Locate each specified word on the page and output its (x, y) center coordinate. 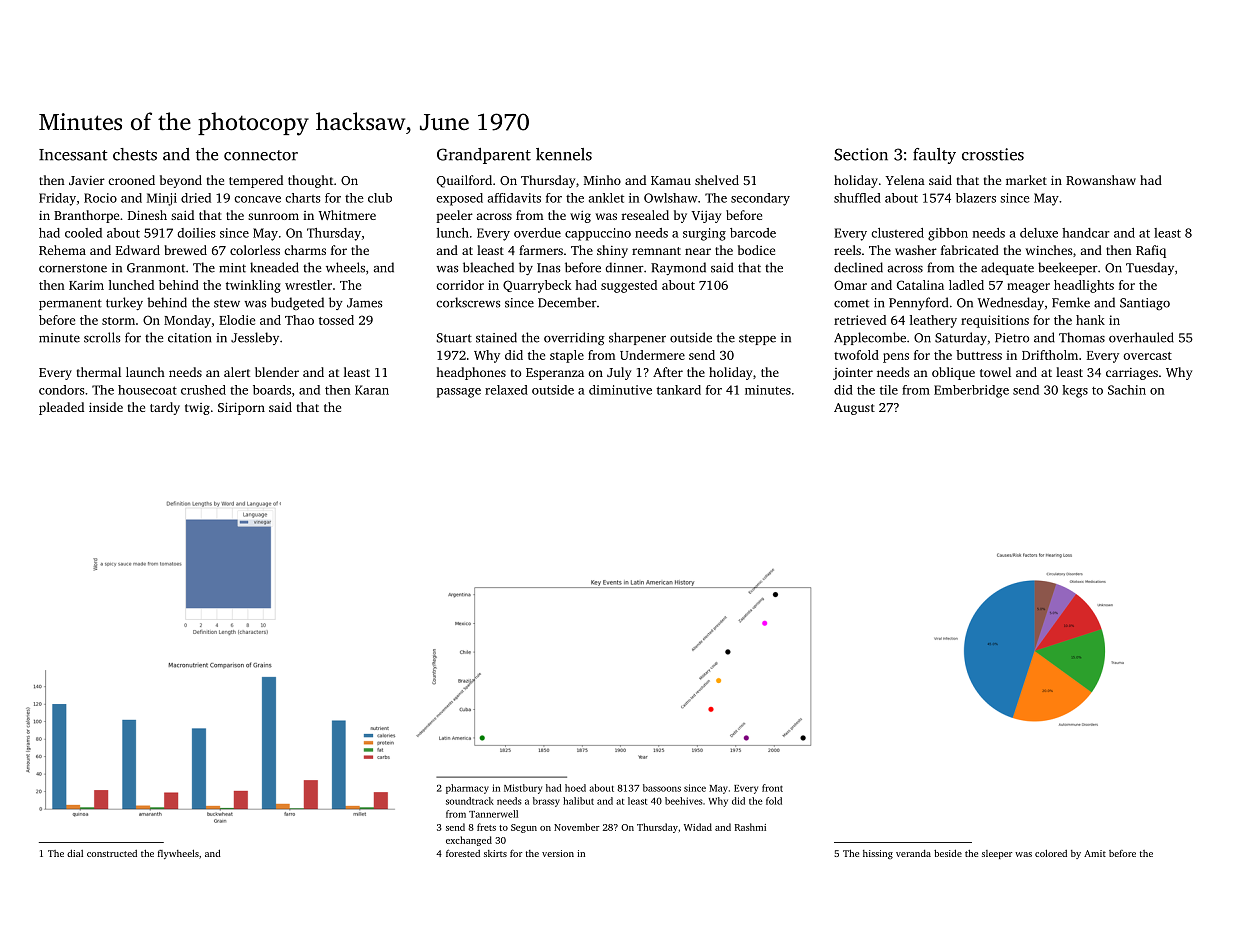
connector (261, 155)
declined (858, 267)
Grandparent (484, 156)
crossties (993, 154)
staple (567, 356)
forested (463, 853)
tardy (165, 408)
